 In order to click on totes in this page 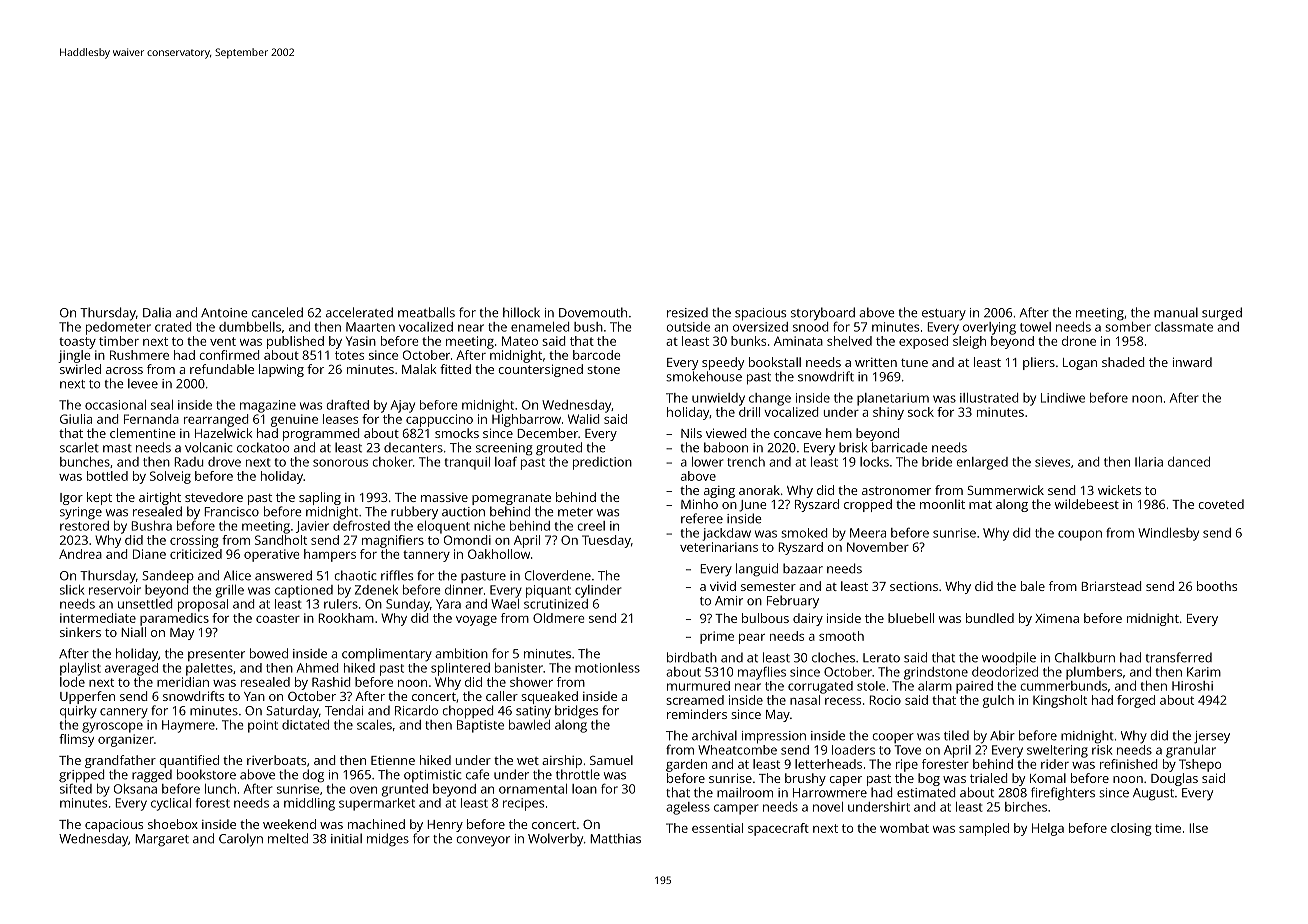, I will do `click(349, 355)`.
